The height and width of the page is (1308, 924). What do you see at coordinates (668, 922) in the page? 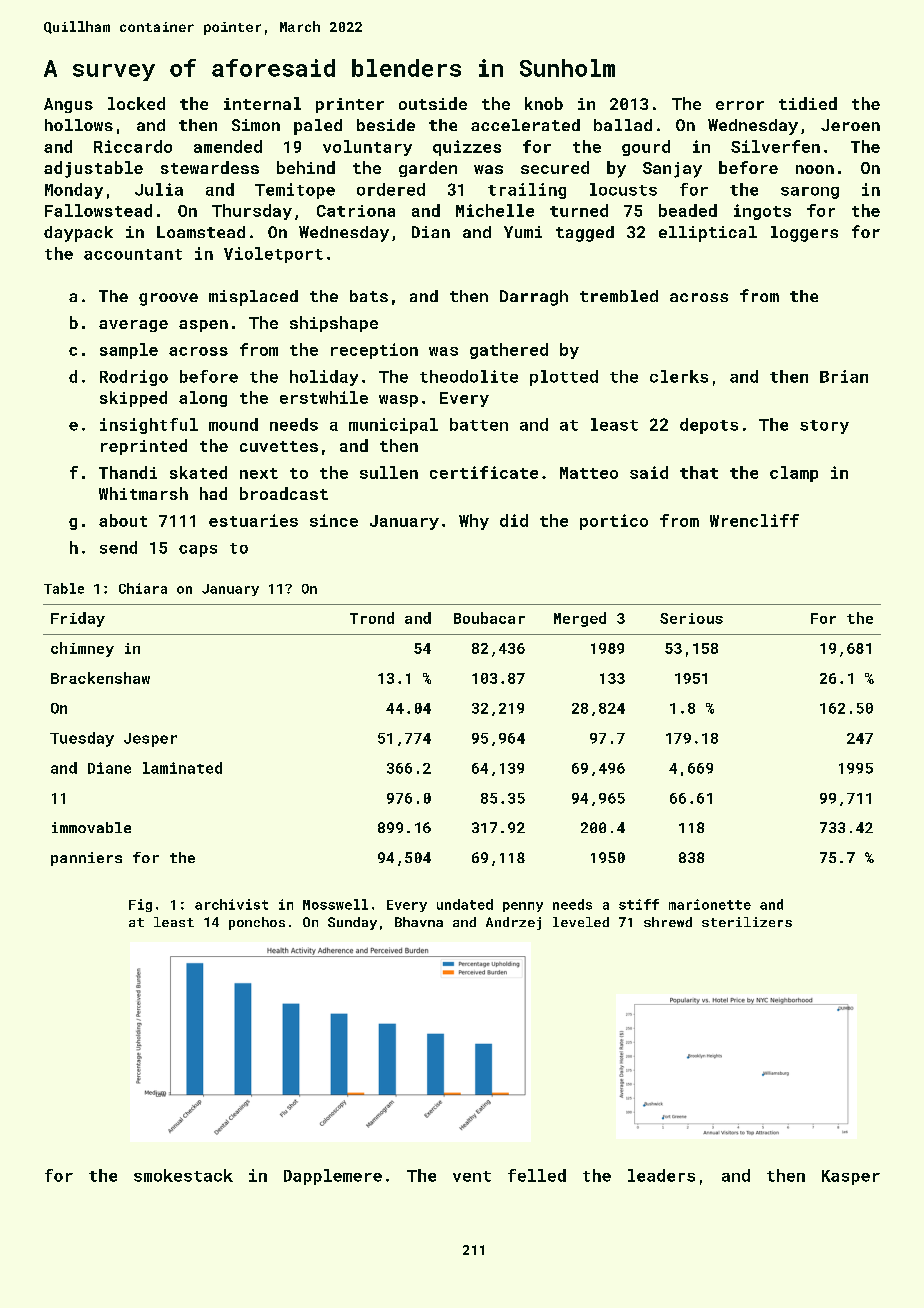
I see `shrewd` at bounding box center [668, 922].
